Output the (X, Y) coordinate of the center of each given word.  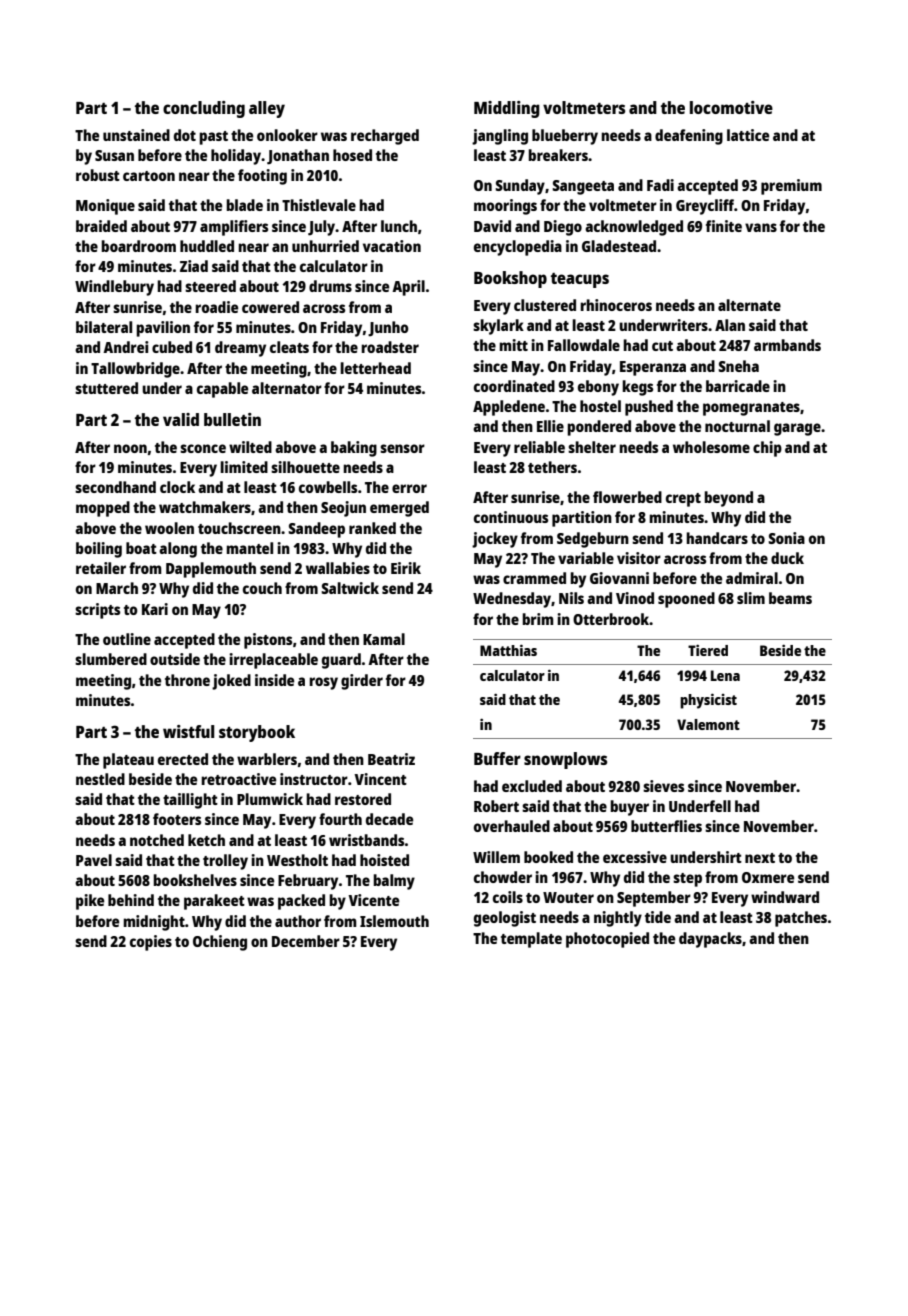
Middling (507, 109)
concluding (204, 109)
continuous (511, 517)
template (531, 940)
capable (222, 390)
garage (797, 429)
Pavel (94, 860)
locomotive (731, 107)
